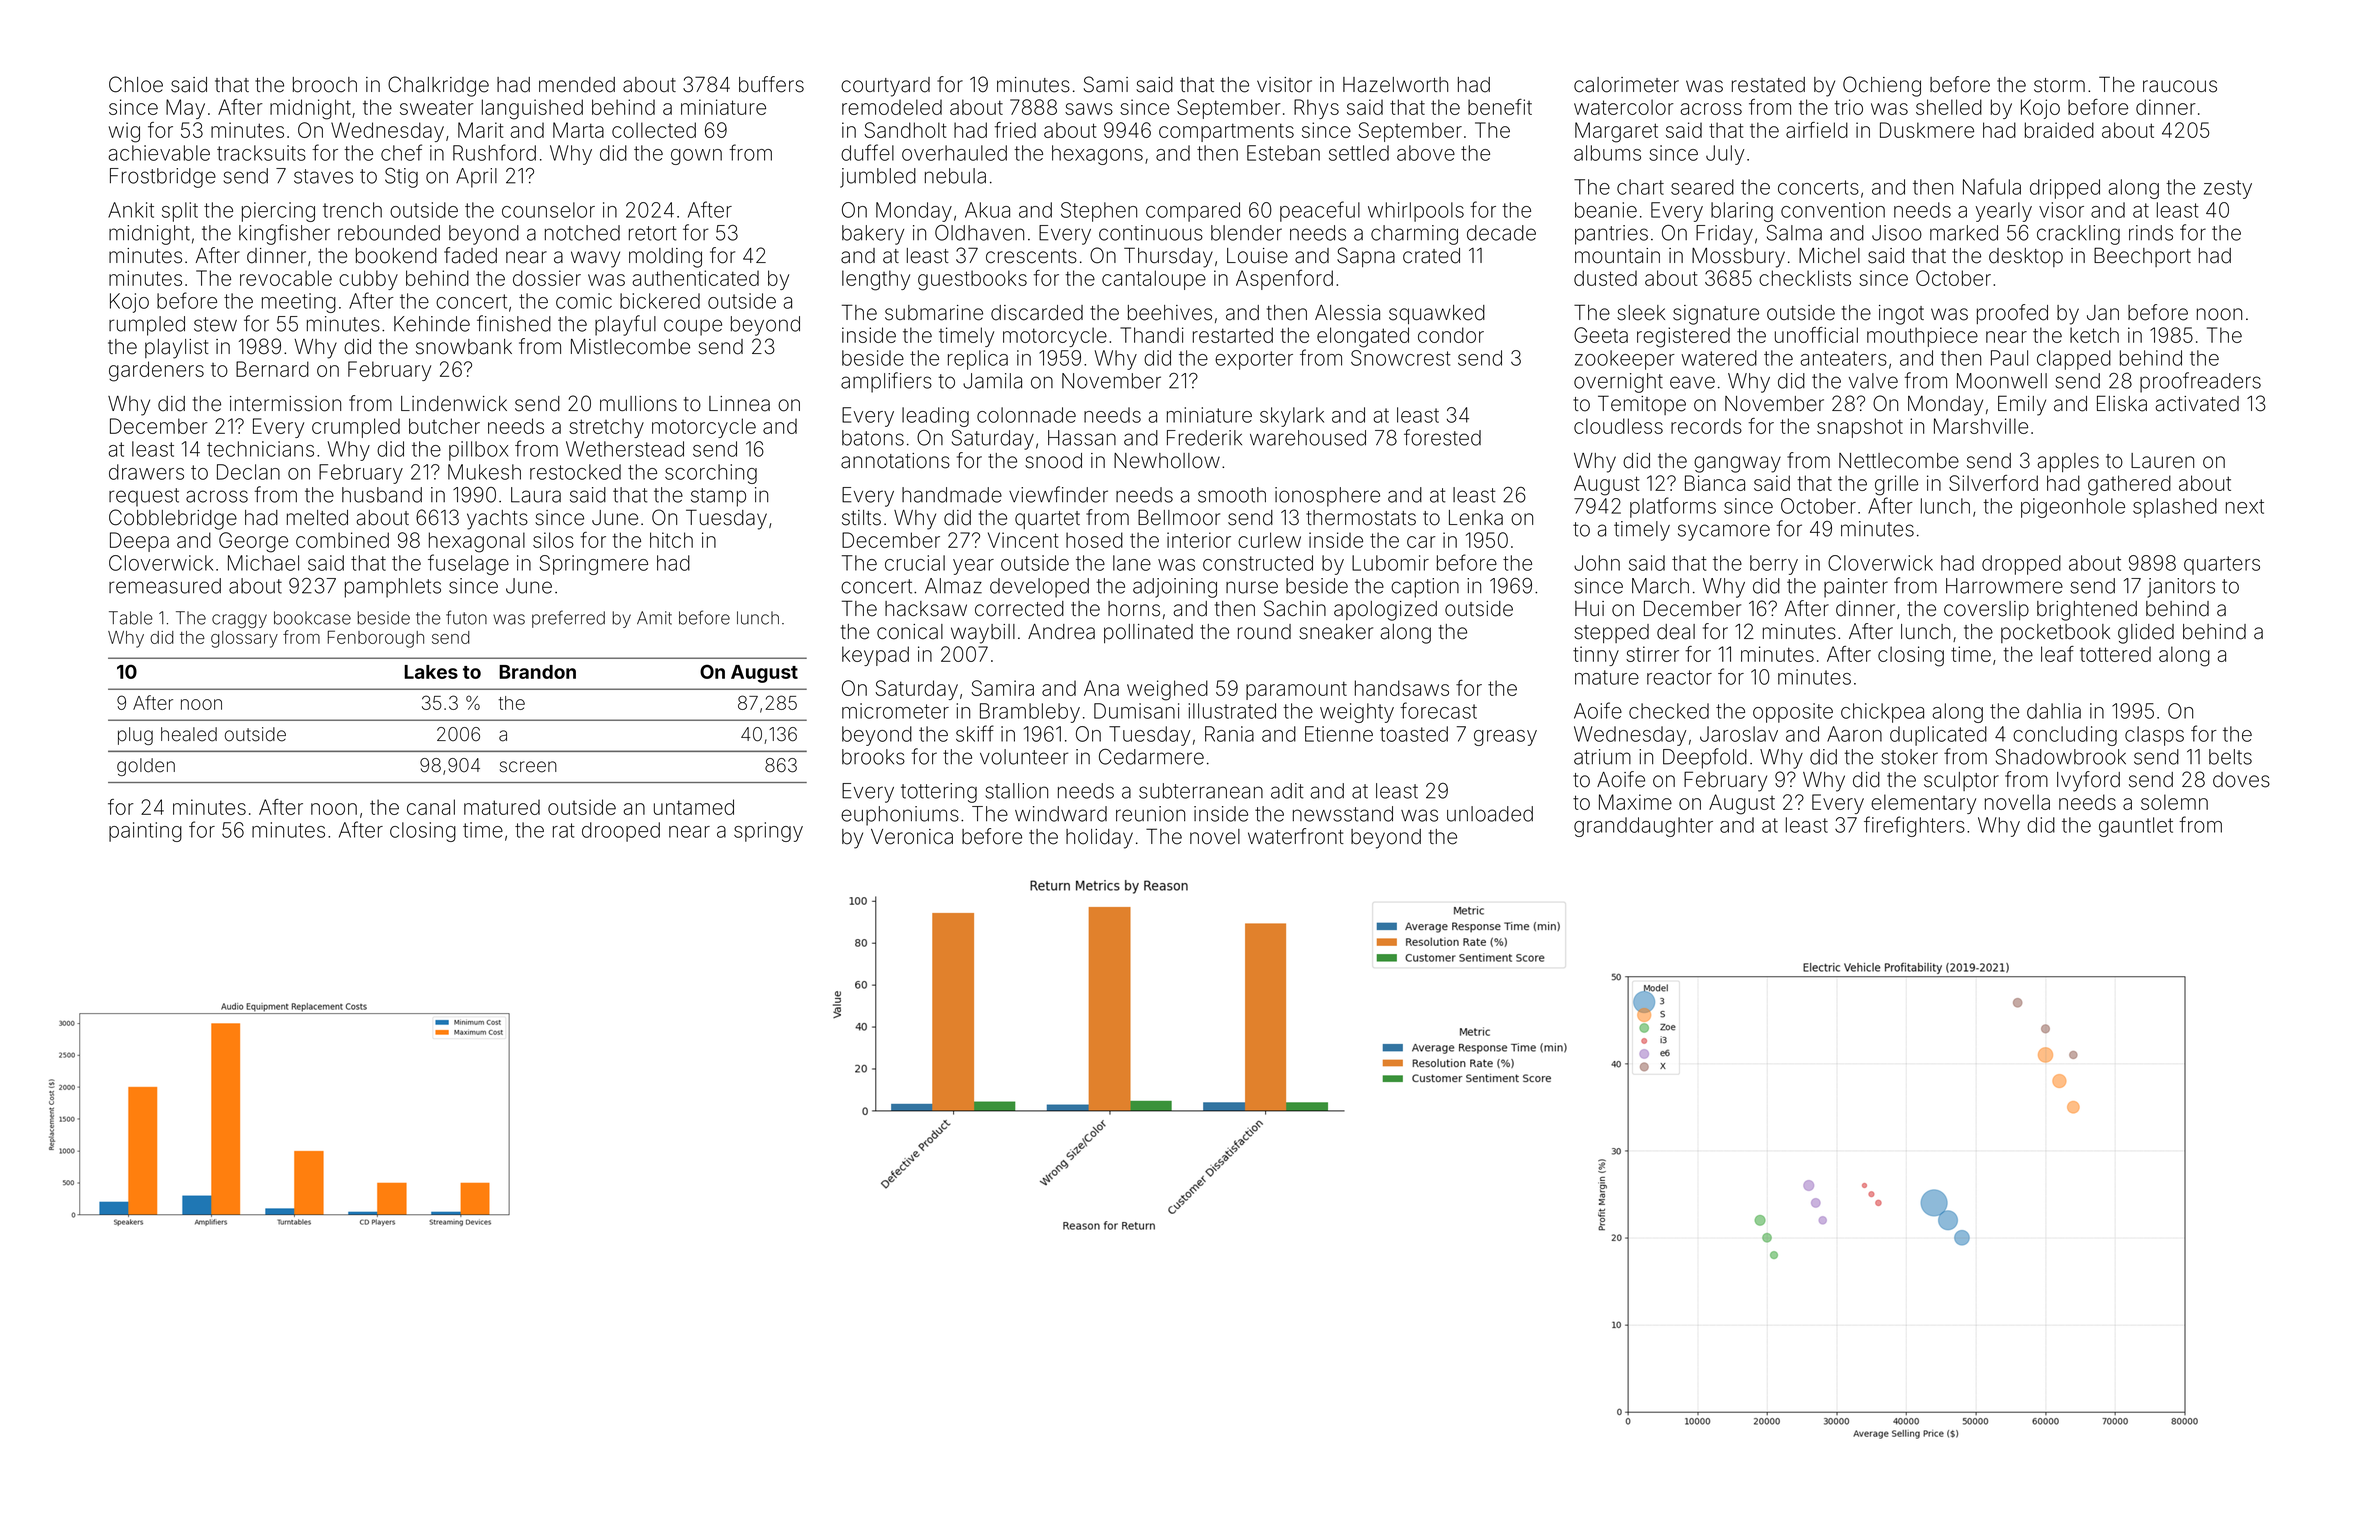 This screenshot has width=2380, height=1540. Describe the element at coordinates (952, 495) in the screenshot. I see `handmade` at that location.
